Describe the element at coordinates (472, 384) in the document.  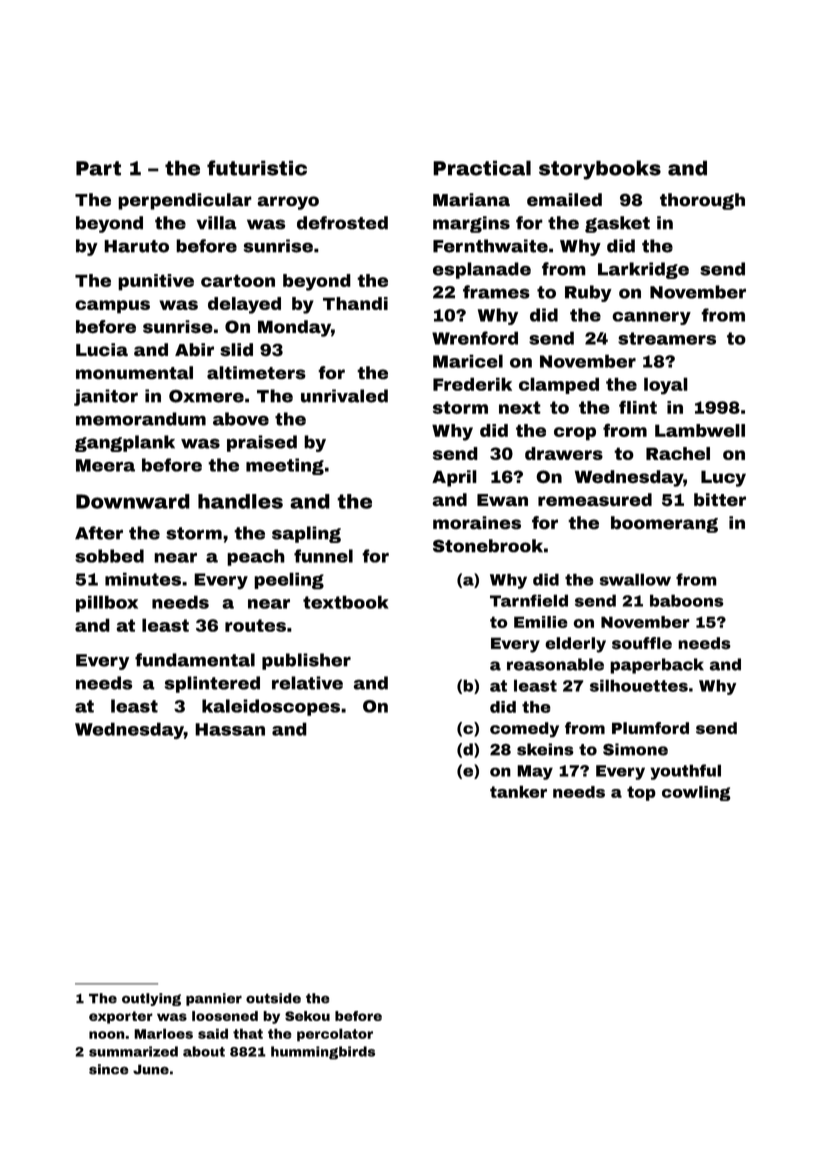
I see `Frederik` at that location.
